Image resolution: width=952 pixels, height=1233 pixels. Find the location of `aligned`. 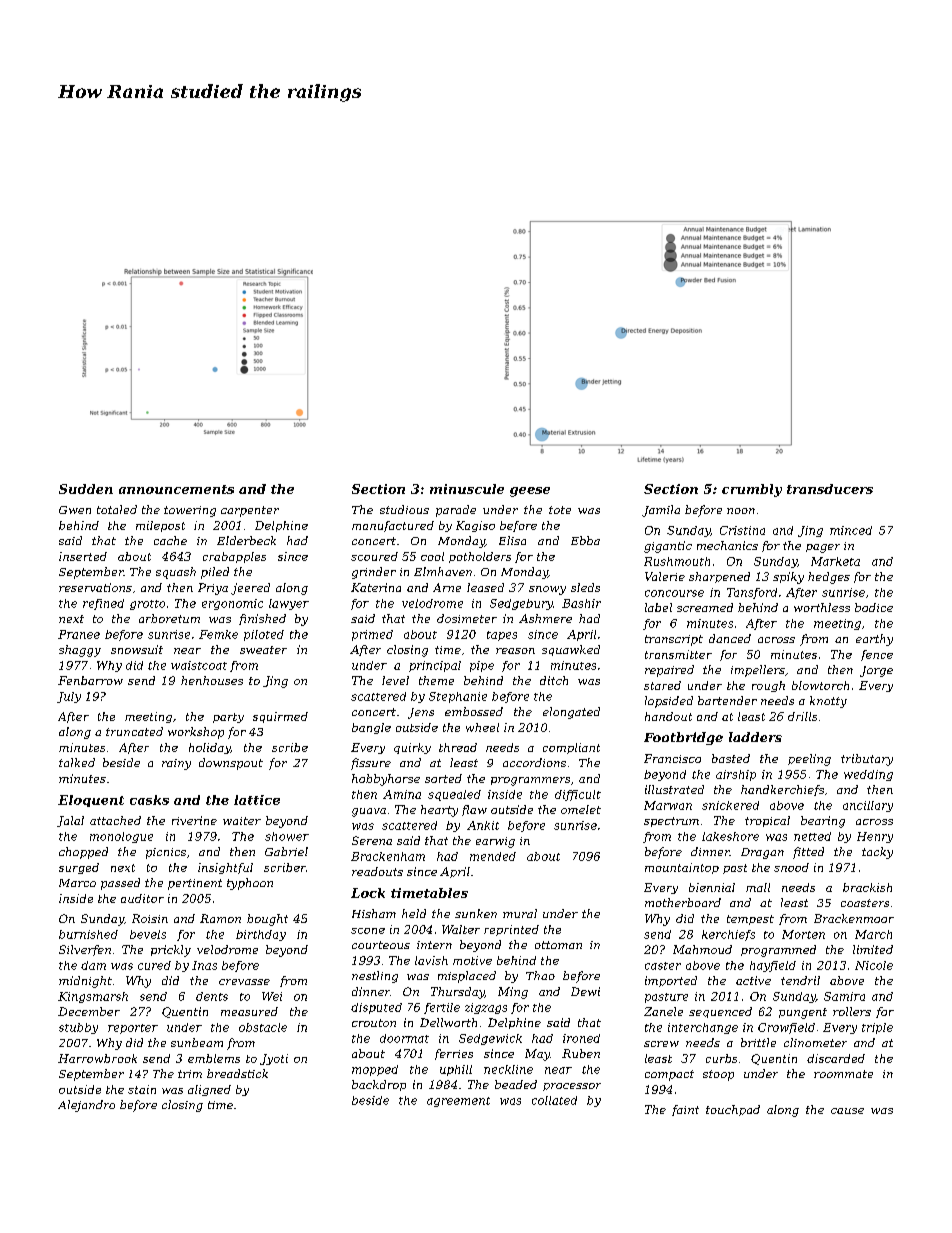

aligned is located at coordinates (209, 1090).
